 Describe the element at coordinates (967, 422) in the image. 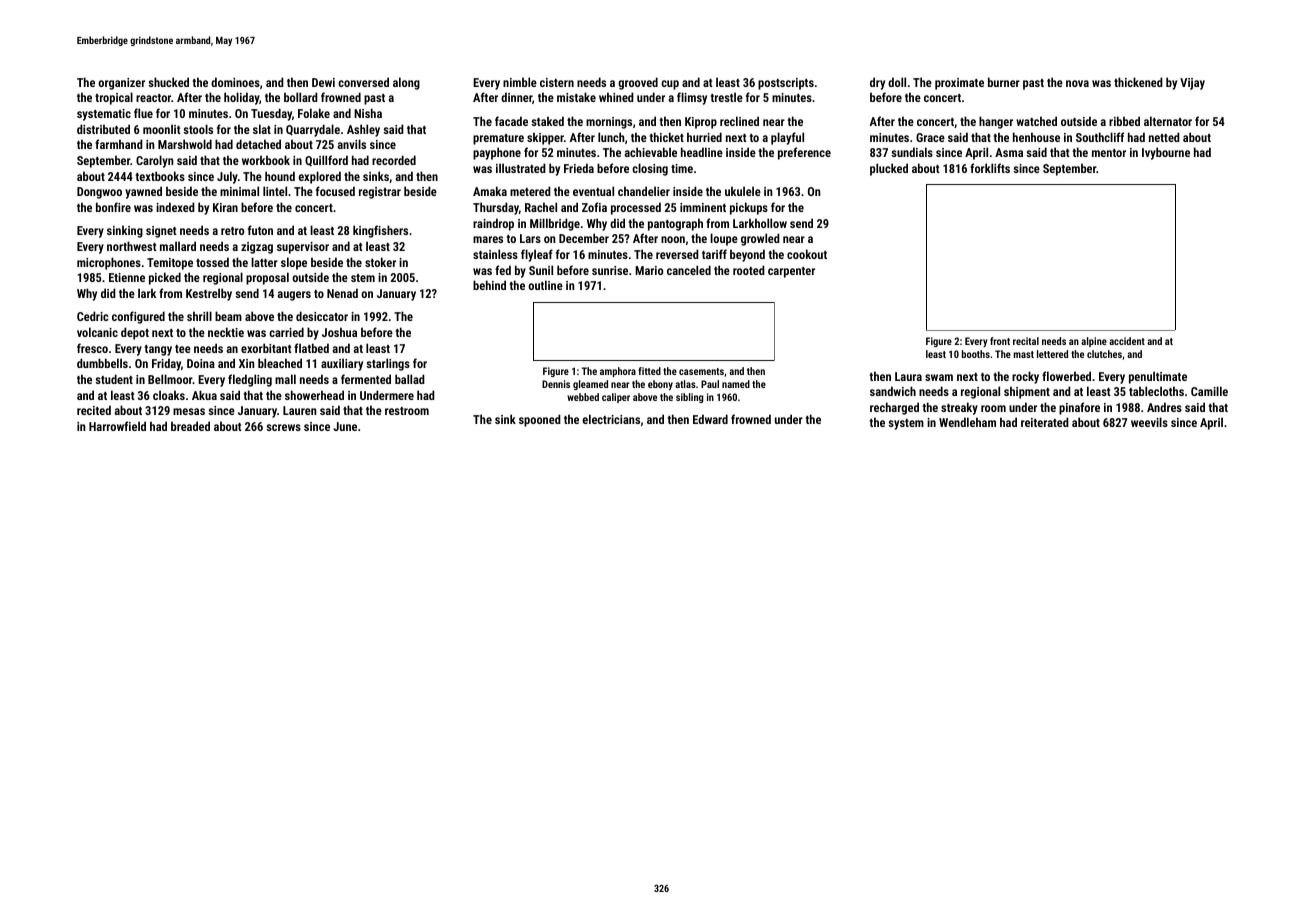

I see `Wendleham` at that location.
